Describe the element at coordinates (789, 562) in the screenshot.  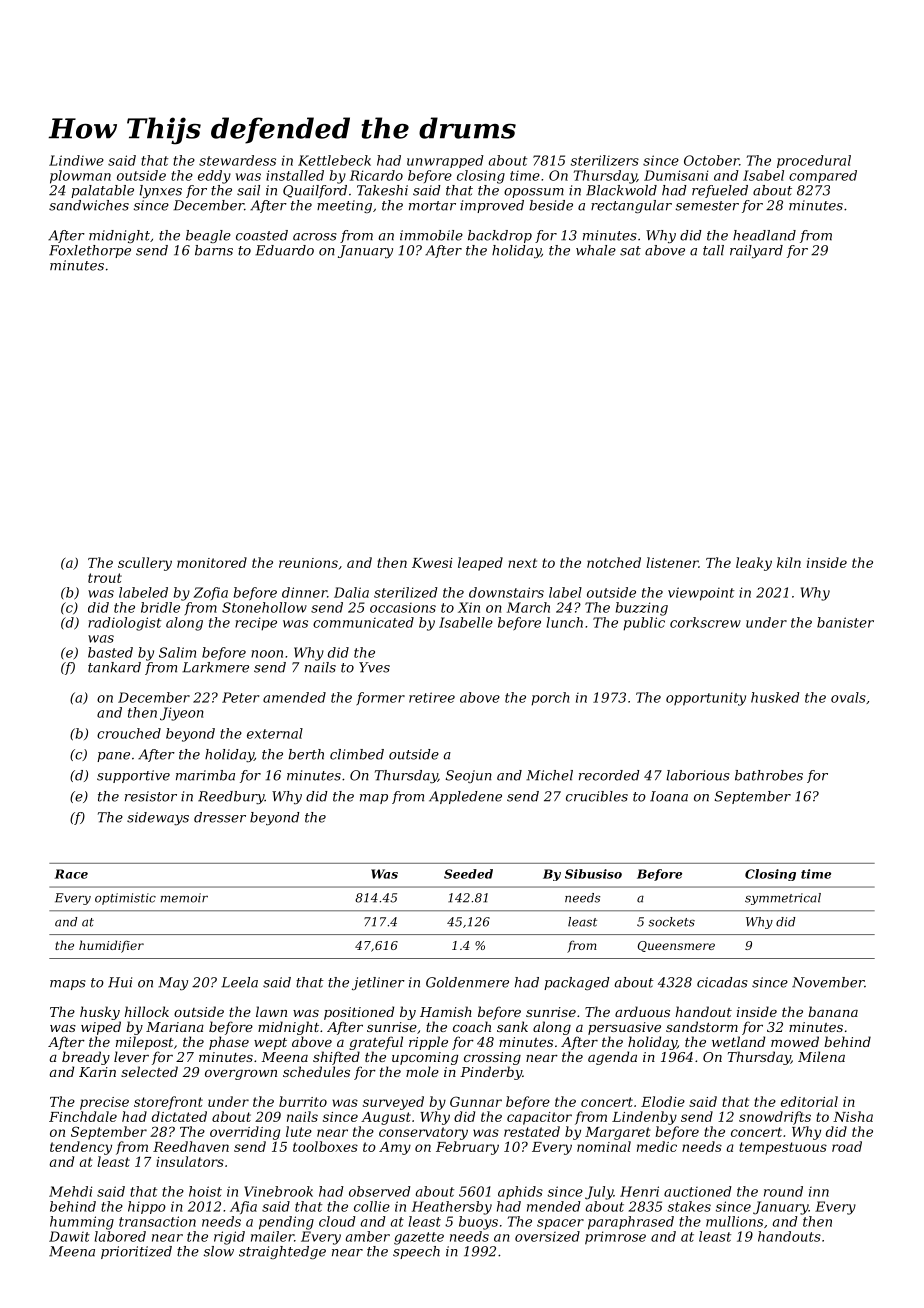
I see `kiln` at that location.
